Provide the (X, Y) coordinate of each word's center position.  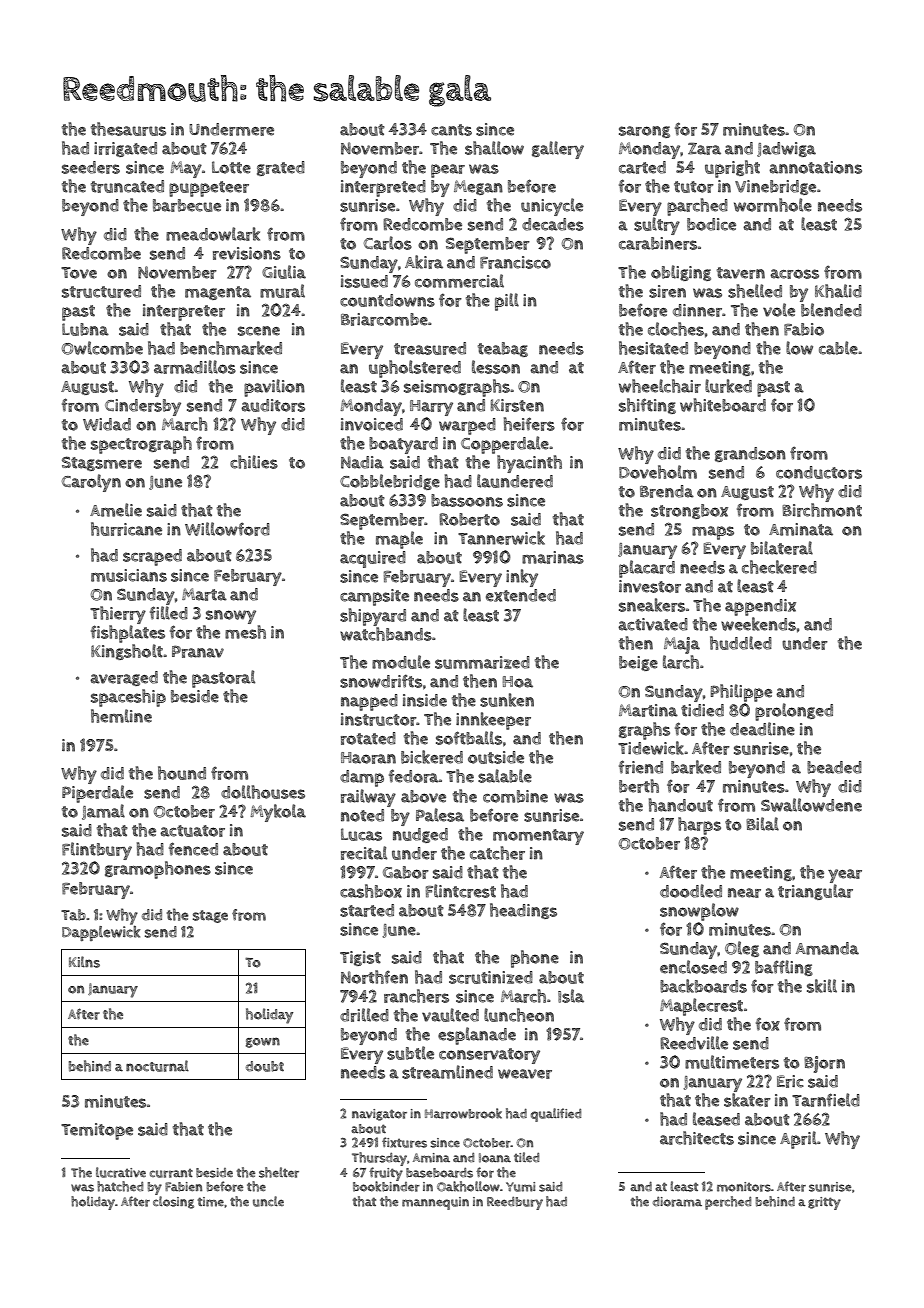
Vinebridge (775, 187)
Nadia (362, 462)
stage (210, 916)
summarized (482, 662)
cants (451, 130)
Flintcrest (461, 891)
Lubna (85, 329)
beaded (834, 767)
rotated (368, 738)
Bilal (762, 824)
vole (779, 310)
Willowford (227, 529)
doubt (265, 1066)
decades (553, 224)
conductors (819, 472)
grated (281, 168)
